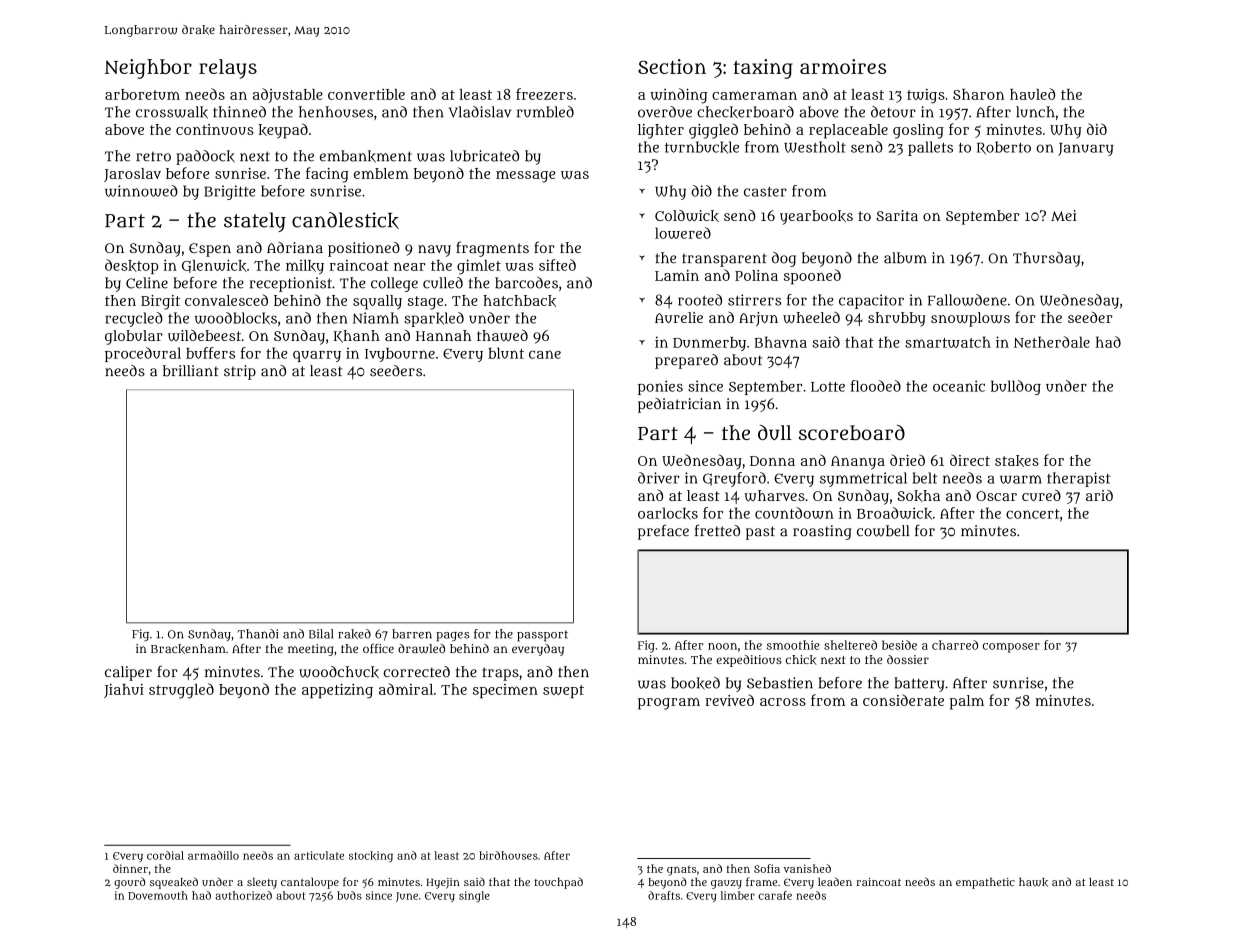 The width and height of the screenshot is (1233, 952). What do you see at coordinates (143, 354) in the screenshot?
I see `procedural` at bounding box center [143, 354].
